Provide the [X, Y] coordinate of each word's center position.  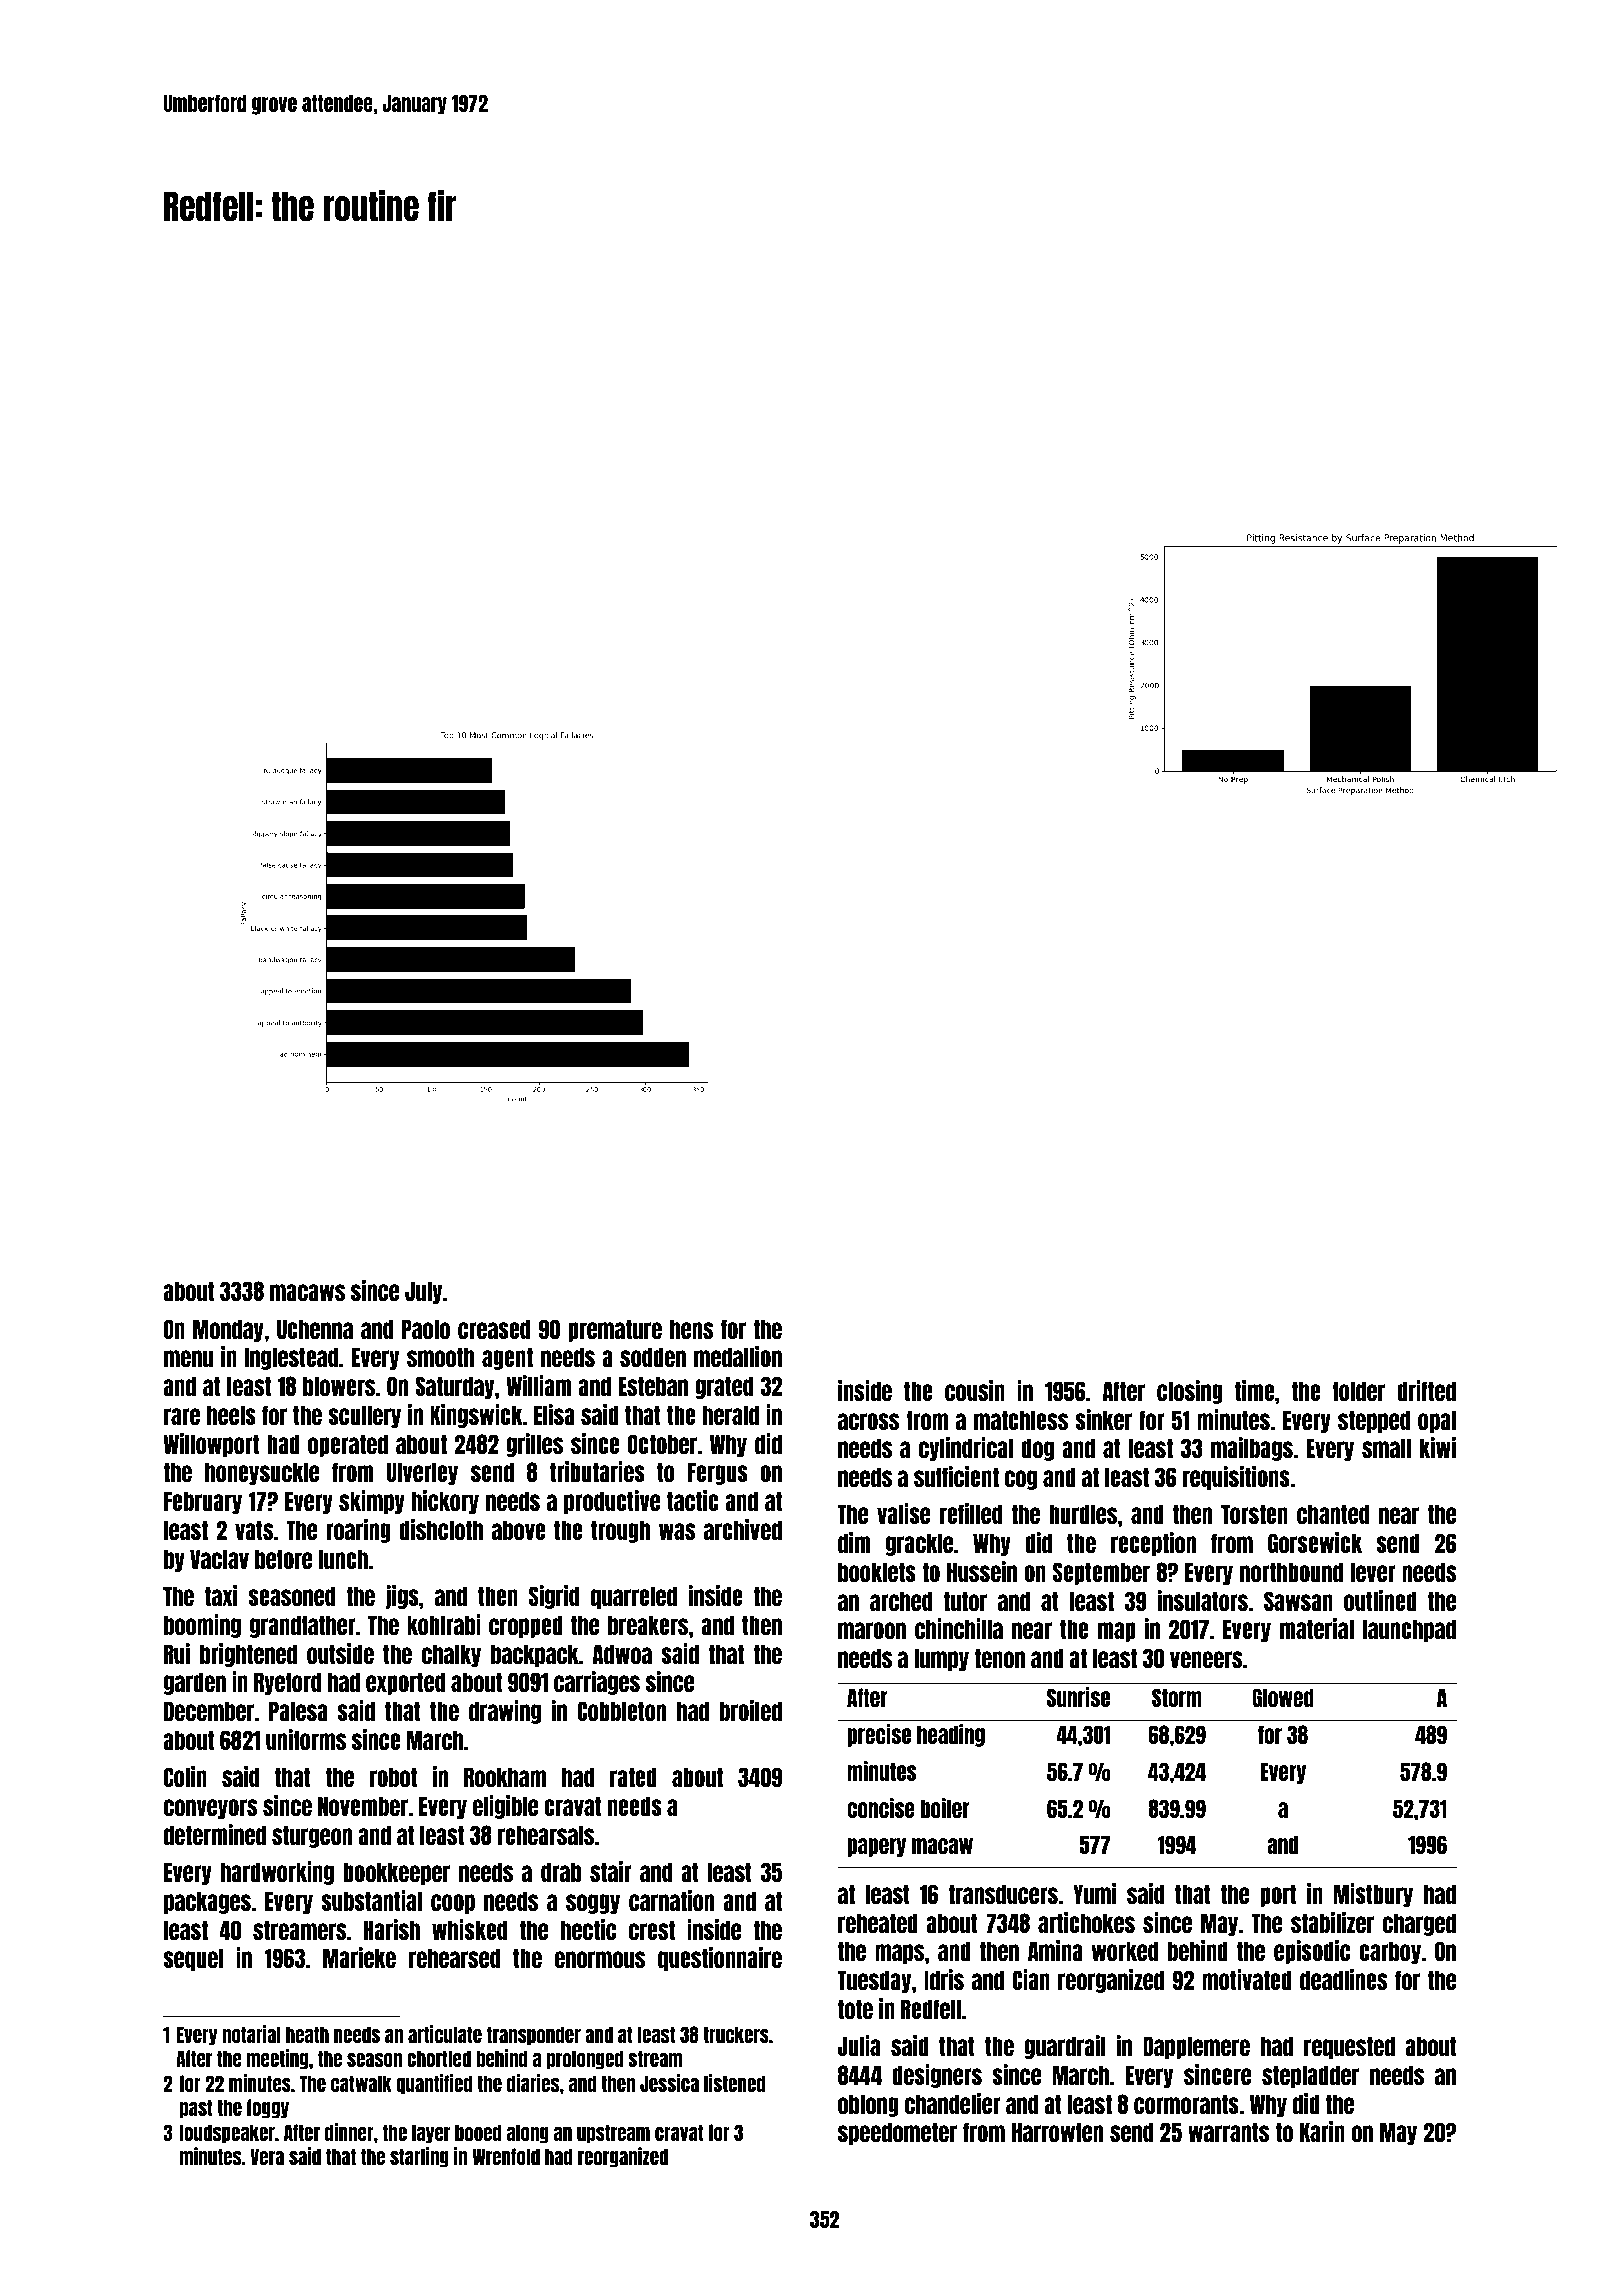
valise [903, 1513]
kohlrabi [444, 1624]
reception [1153, 1544]
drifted [1426, 1390]
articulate [445, 2034]
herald [731, 1415]
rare [182, 1416]
